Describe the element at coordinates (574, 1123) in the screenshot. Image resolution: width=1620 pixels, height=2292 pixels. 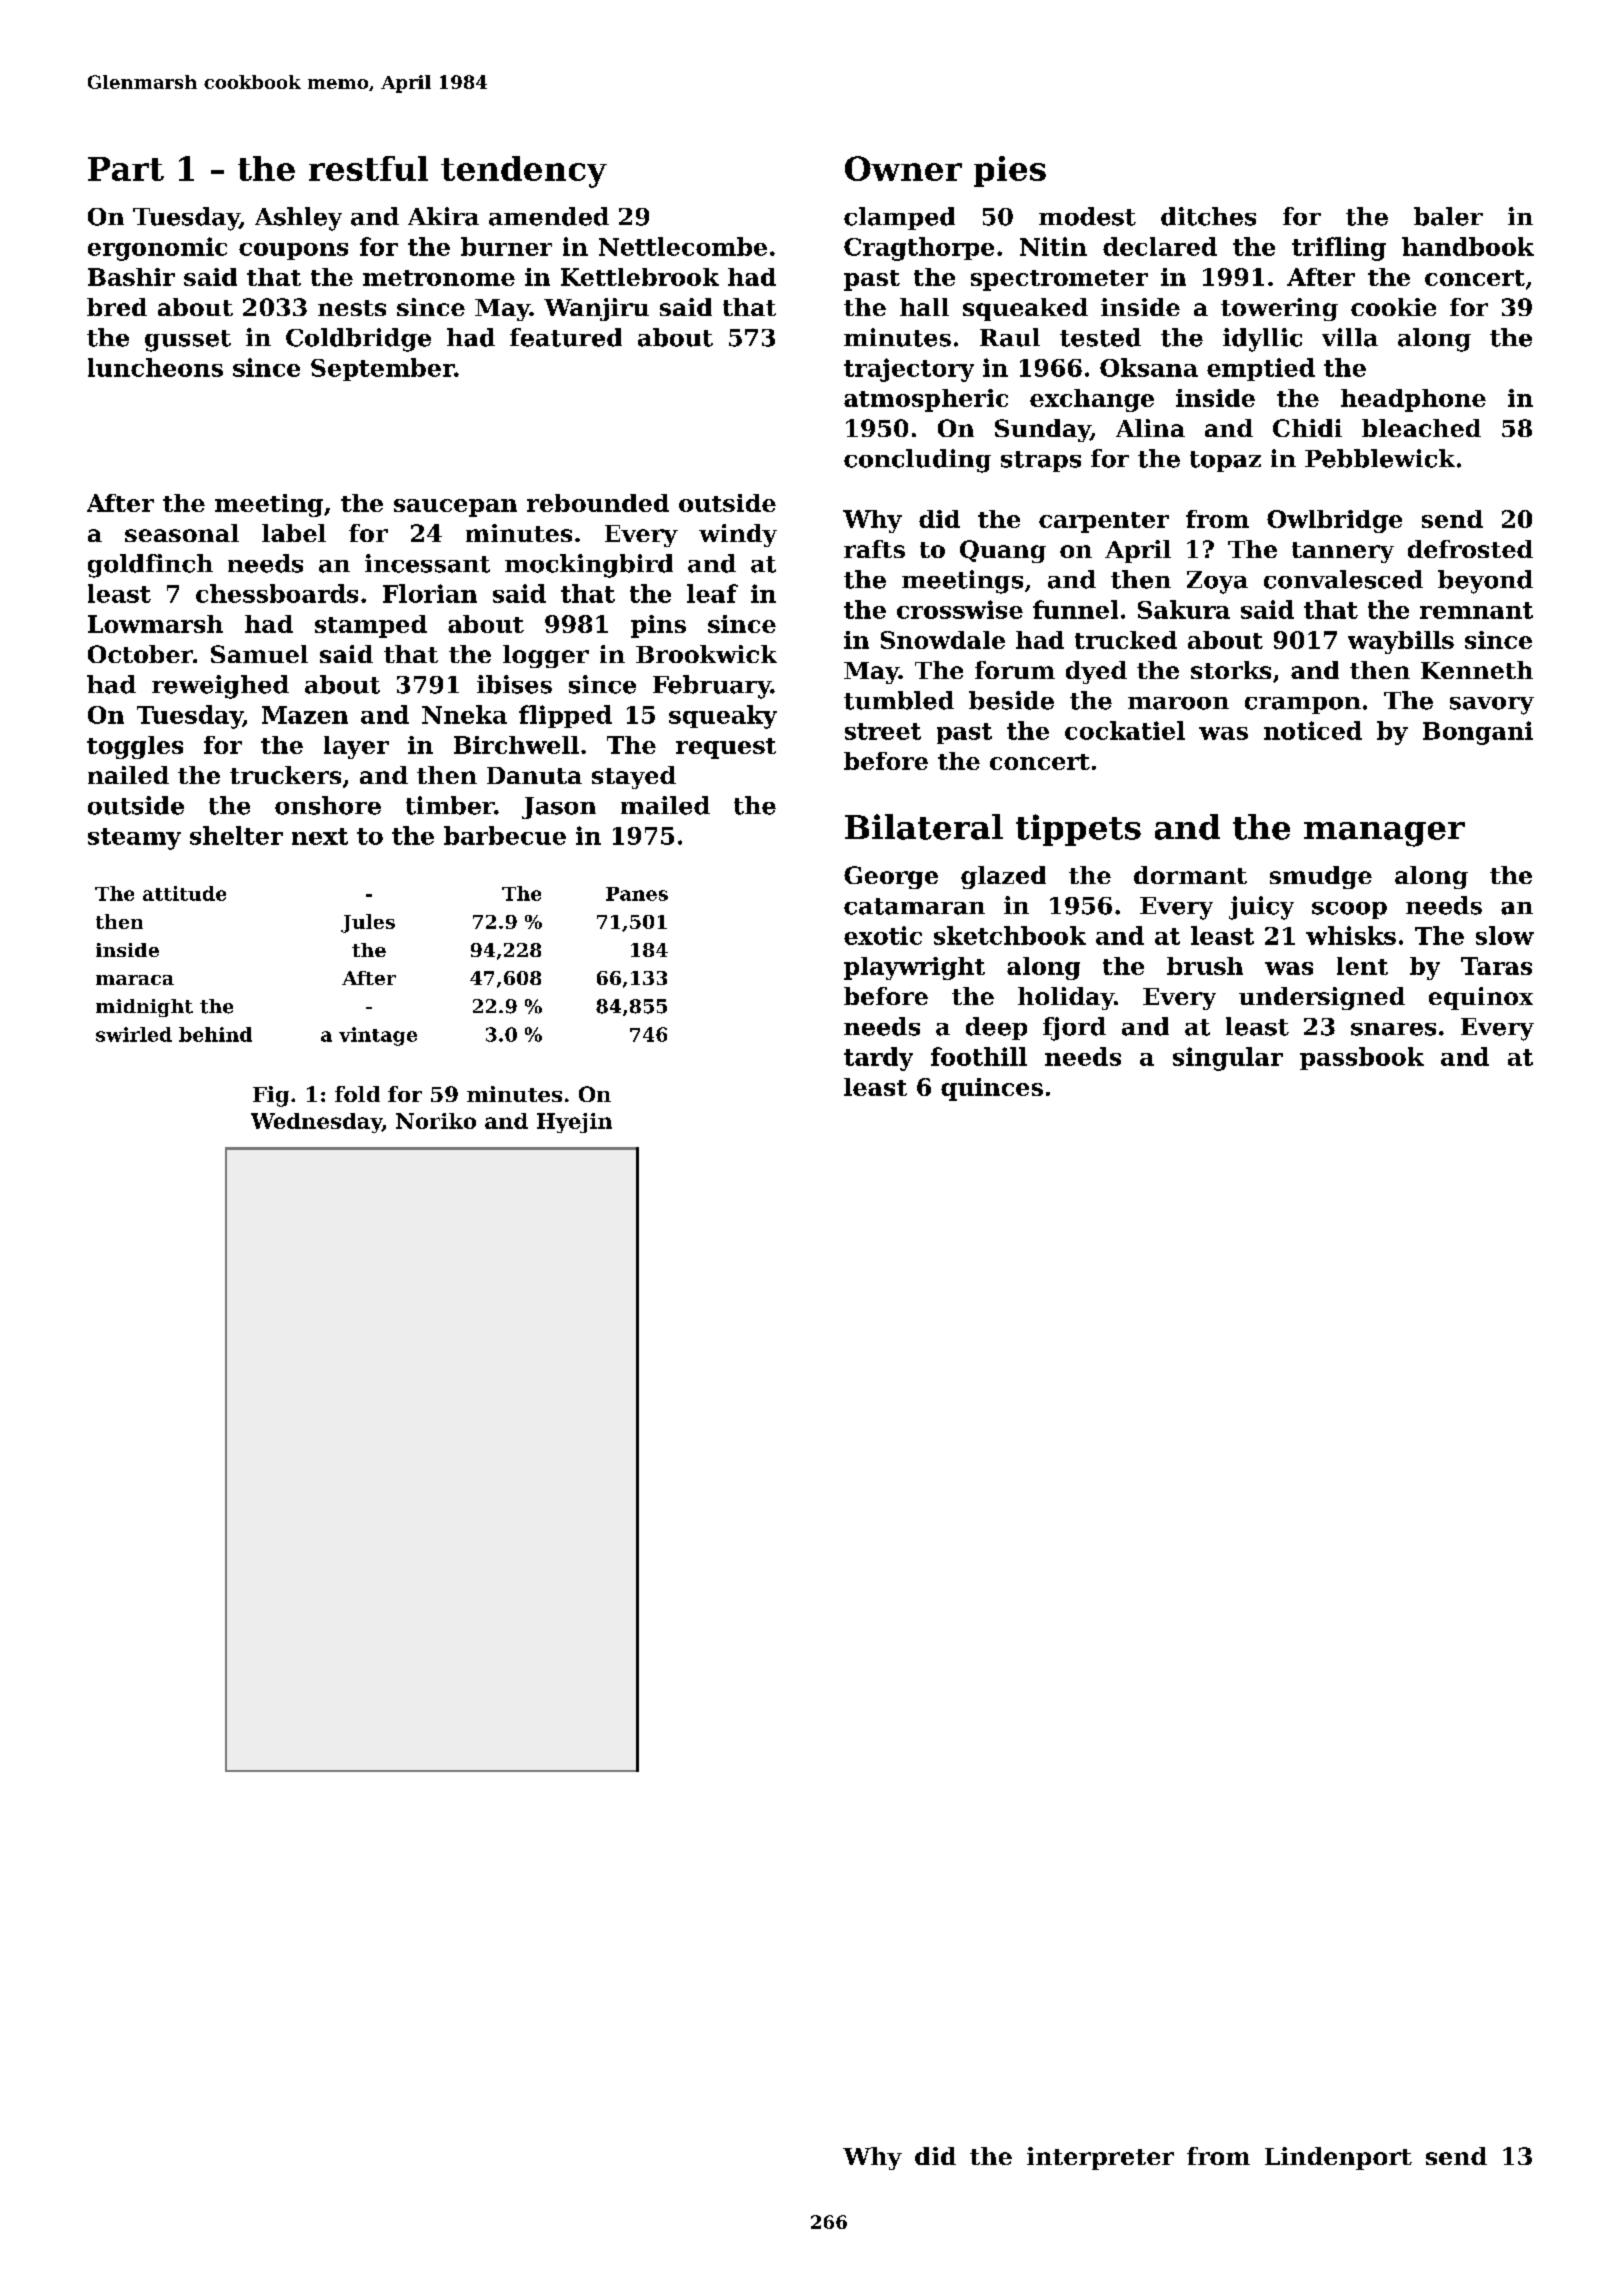
I see `Hyejin` at that location.
